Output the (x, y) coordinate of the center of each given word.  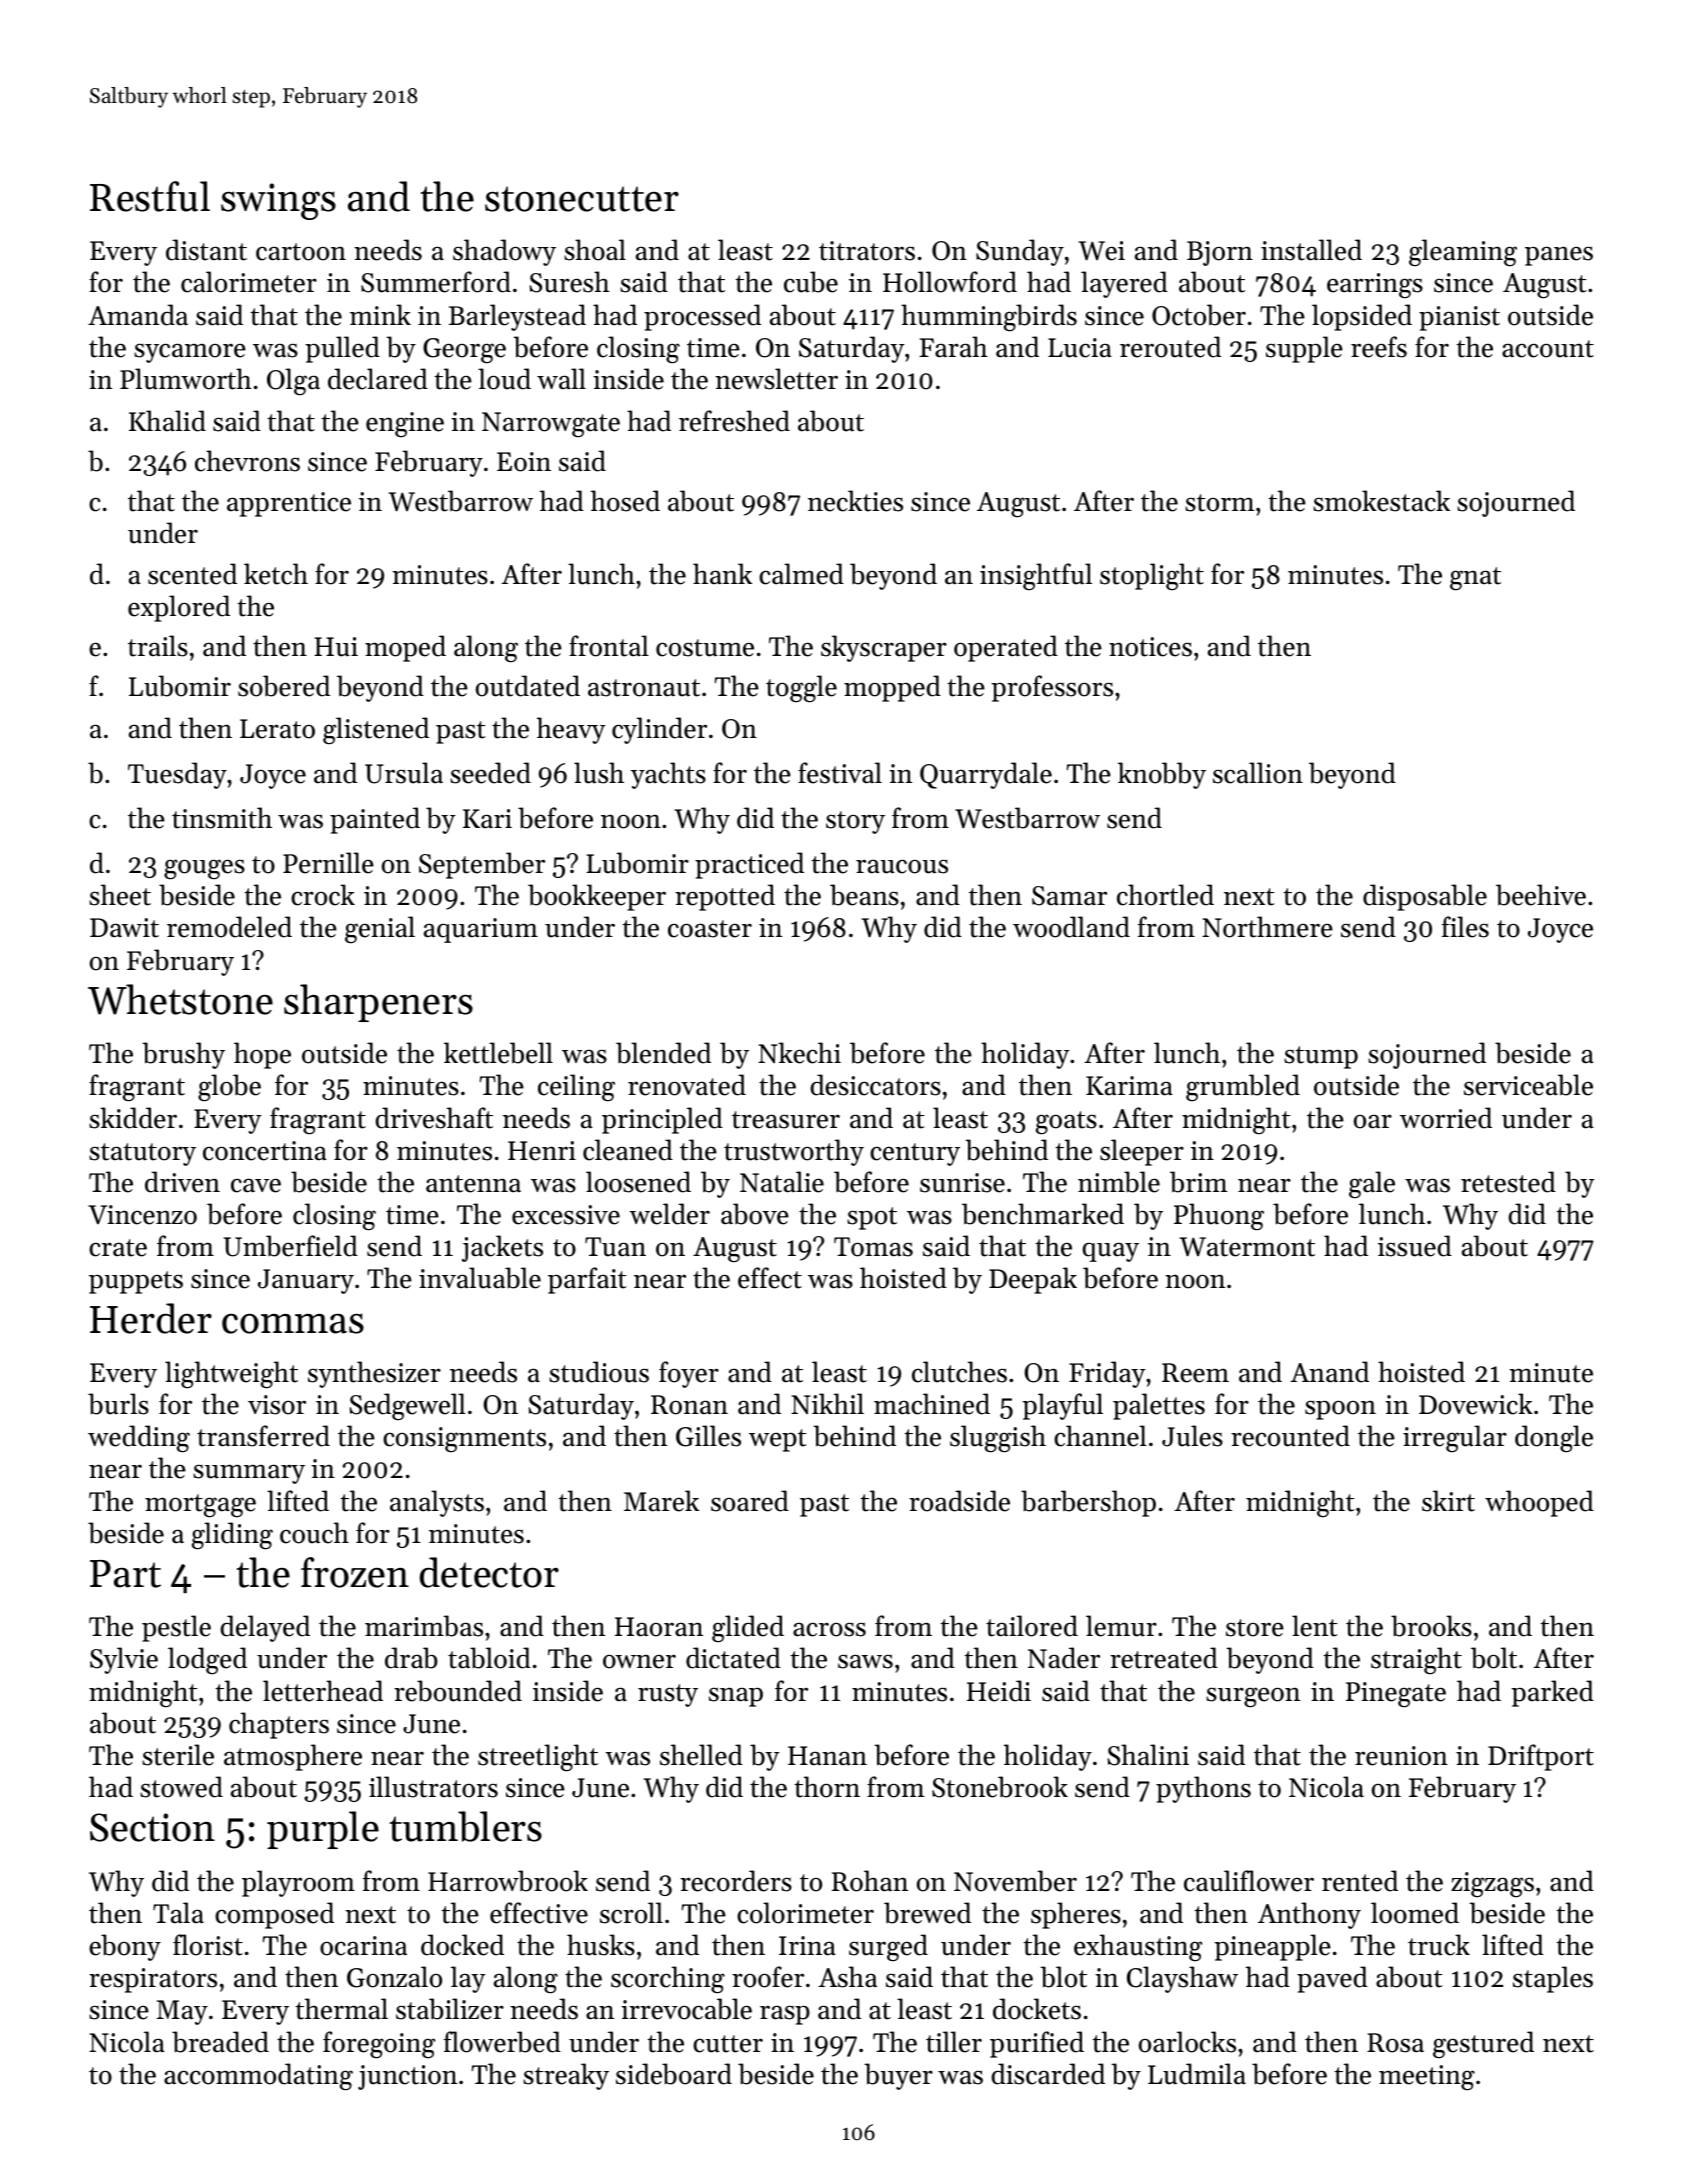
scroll (631, 1913)
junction (407, 2077)
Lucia (1080, 348)
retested (1508, 1182)
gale (1372, 1185)
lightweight (231, 1375)
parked (1552, 1693)
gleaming (1463, 253)
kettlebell (498, 1053)
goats (1066, 1123)
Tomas (873, 1247)
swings (278, 201)
